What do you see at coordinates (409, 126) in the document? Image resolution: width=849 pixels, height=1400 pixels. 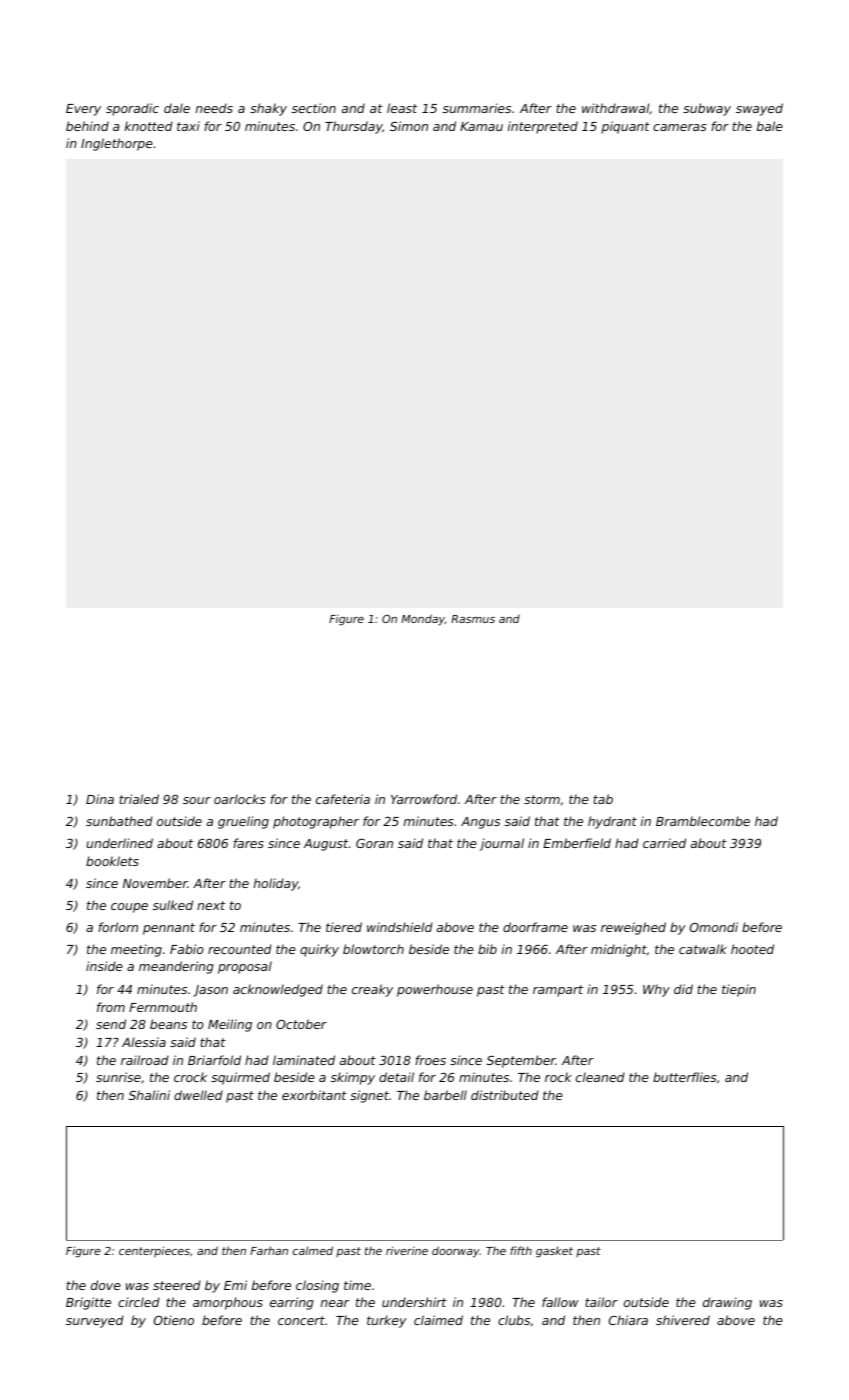 I see `Simon` at bounding box center [409, 126].
